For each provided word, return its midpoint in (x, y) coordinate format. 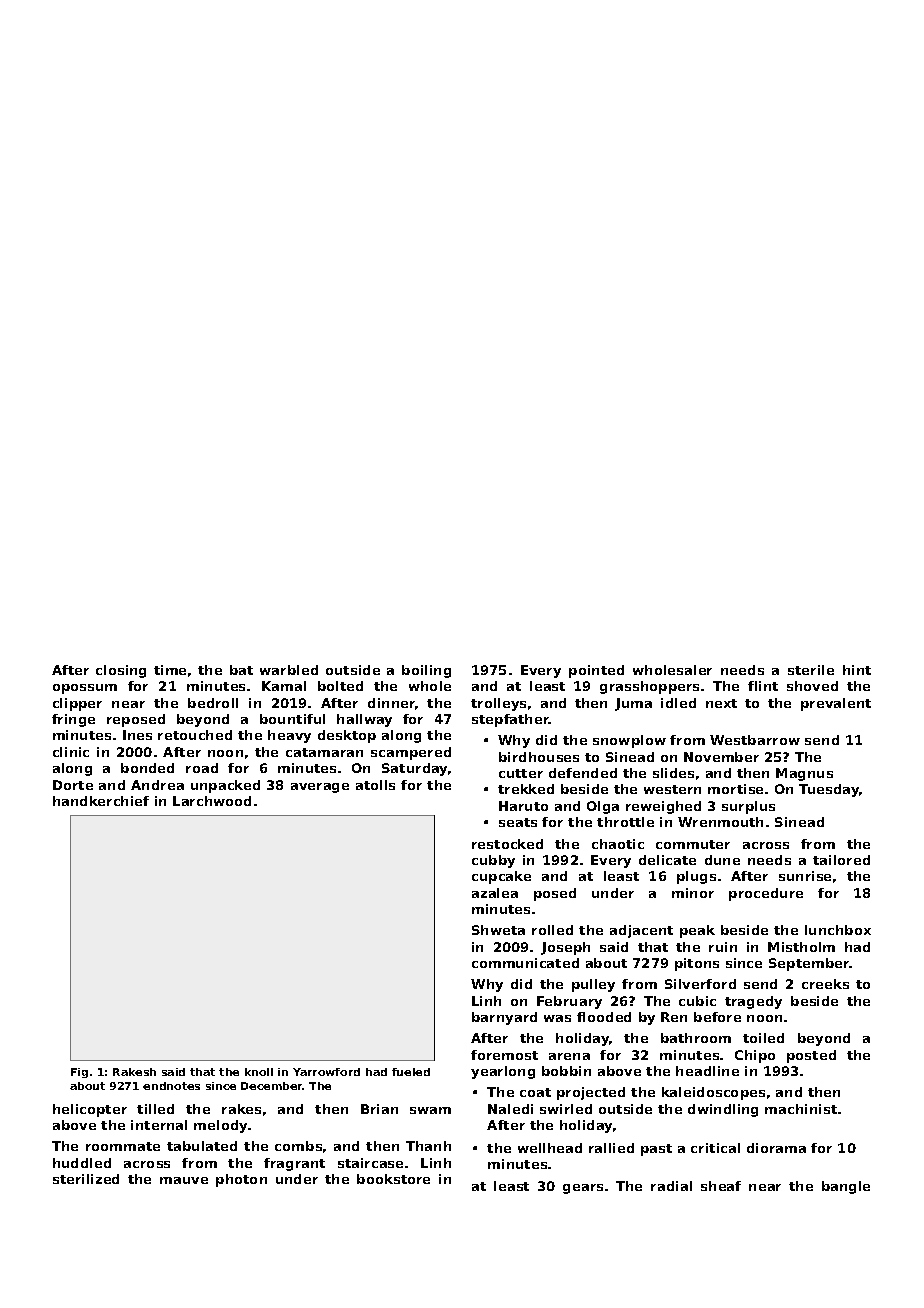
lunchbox (838, 930)
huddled (82, 1163)
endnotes (171, 1086)
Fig (79, 1073)
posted (811, 1056)
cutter (521, 773)
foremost (504, 1055)
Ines (137, 735)
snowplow (629, 741)
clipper (77, 704)
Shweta (498, 930)
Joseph (565, 948)
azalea (495, 893)
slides (673, 773)
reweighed (663, 807)
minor (693, 893)
